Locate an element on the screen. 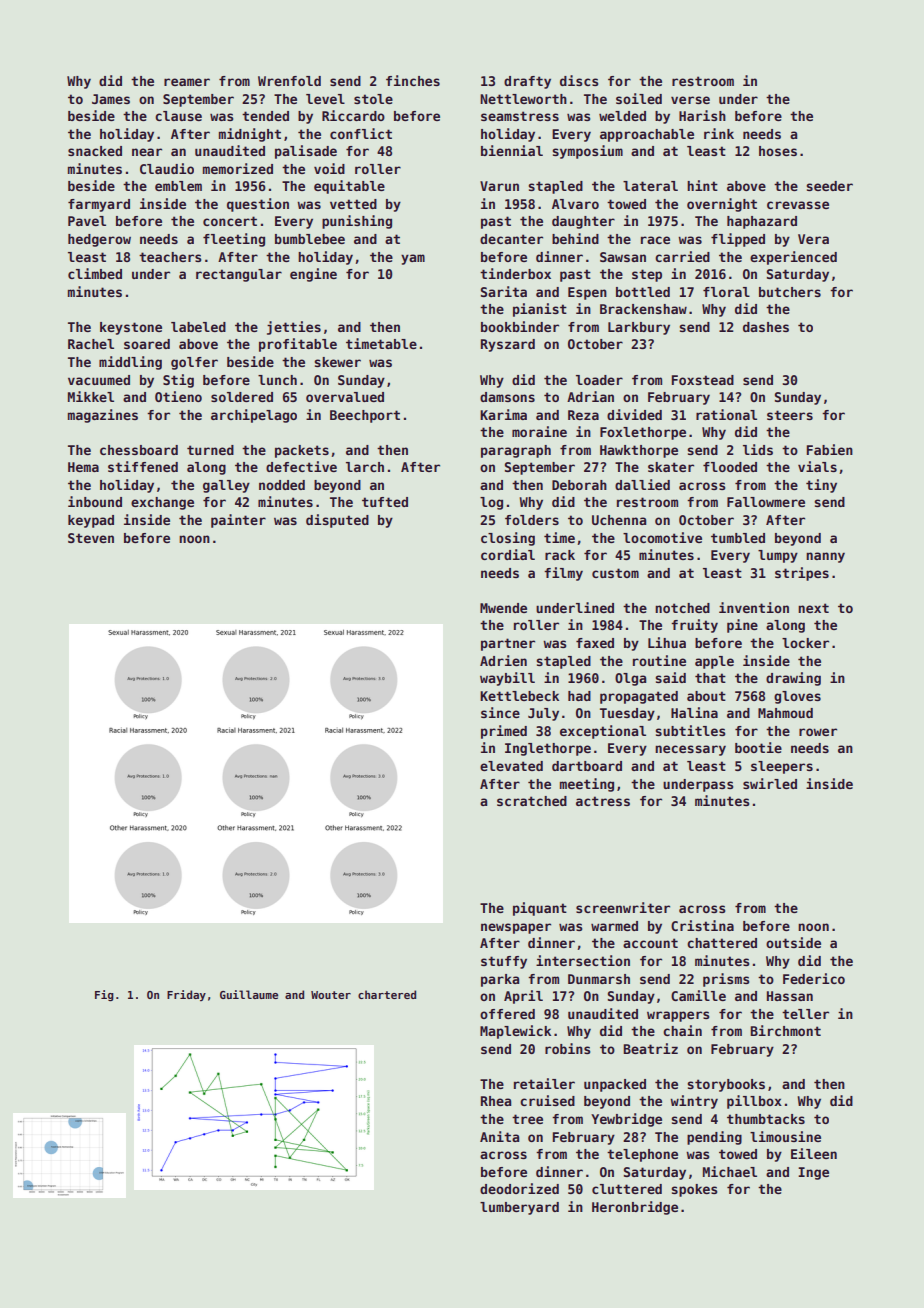 This screenshot has height=1308, width=924. since is located at coordinates (500, 712).
